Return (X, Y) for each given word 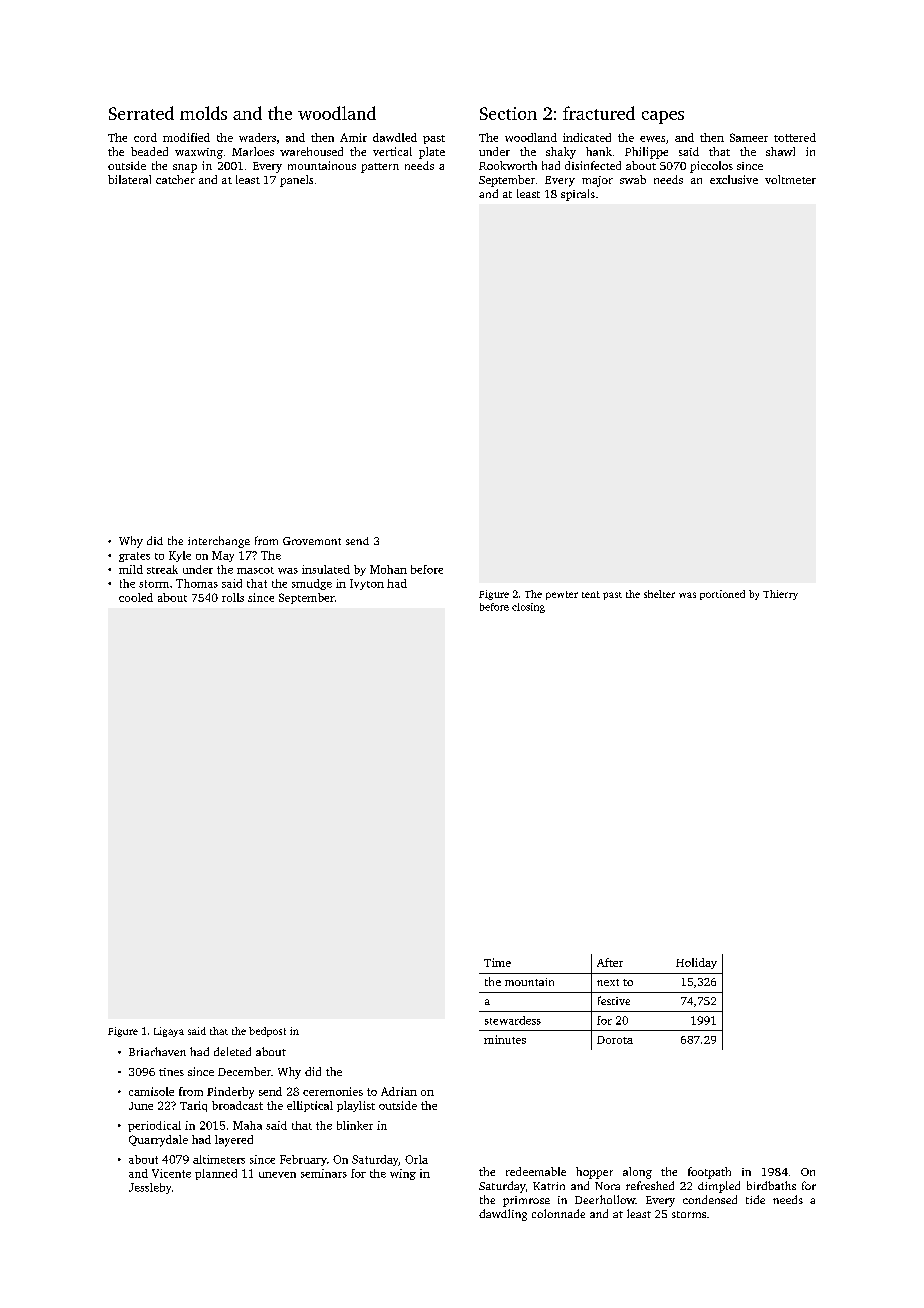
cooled (136, 597)
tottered (795, 137)
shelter (659, 594)
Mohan (388, 569)
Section (508, 113)
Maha (247, 1125)
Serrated (141, 113)
